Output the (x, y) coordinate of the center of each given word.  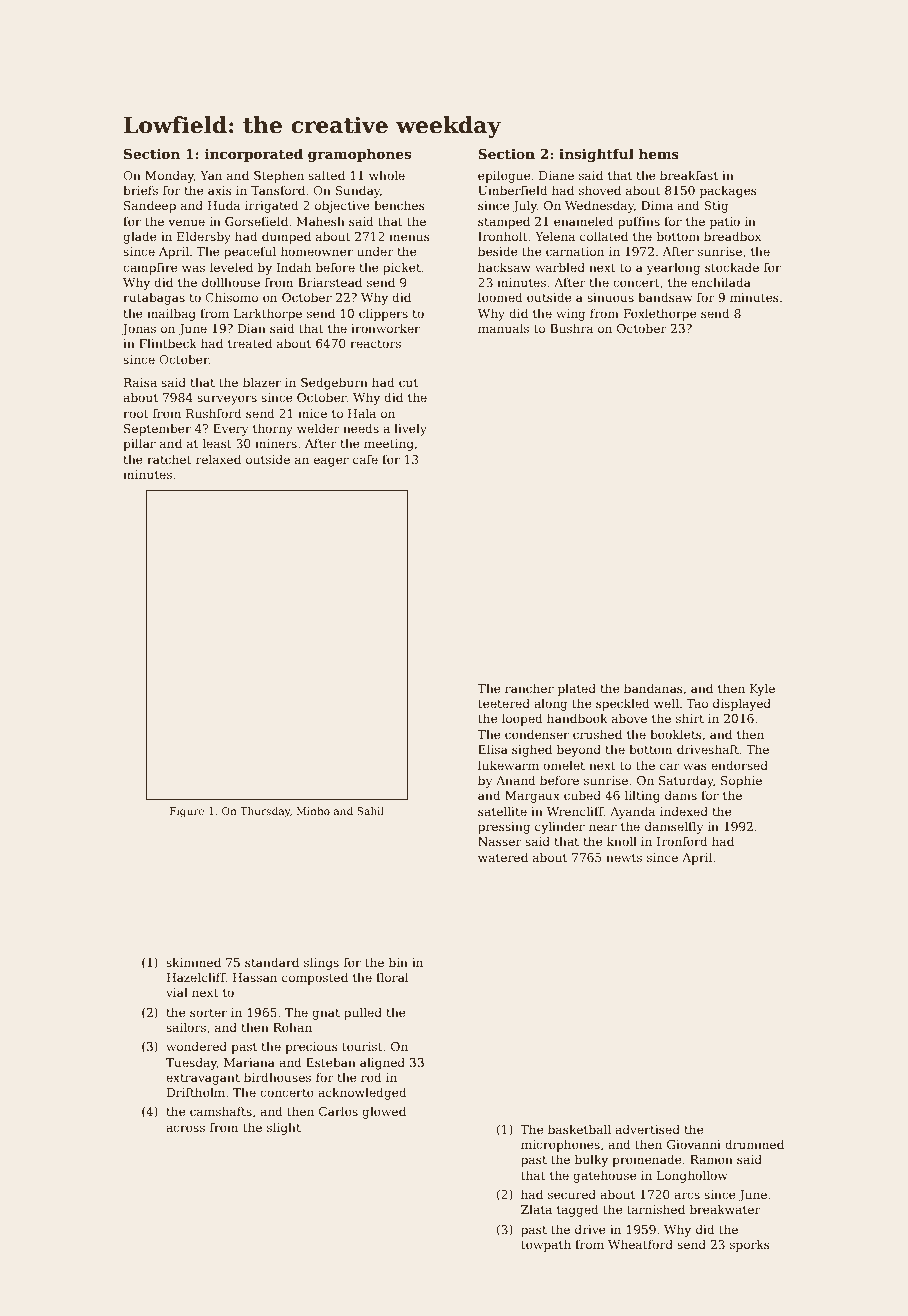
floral (392, 977)
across (185, 1128)
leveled (231, 267)
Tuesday (191, 1063)
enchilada (721, 282)
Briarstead (330, 282)
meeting (389, 445)
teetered (504, 703)
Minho (313, 811)
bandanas (653, 688)
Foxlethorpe (660, 314)
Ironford (682, 841)
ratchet (169, 459)
